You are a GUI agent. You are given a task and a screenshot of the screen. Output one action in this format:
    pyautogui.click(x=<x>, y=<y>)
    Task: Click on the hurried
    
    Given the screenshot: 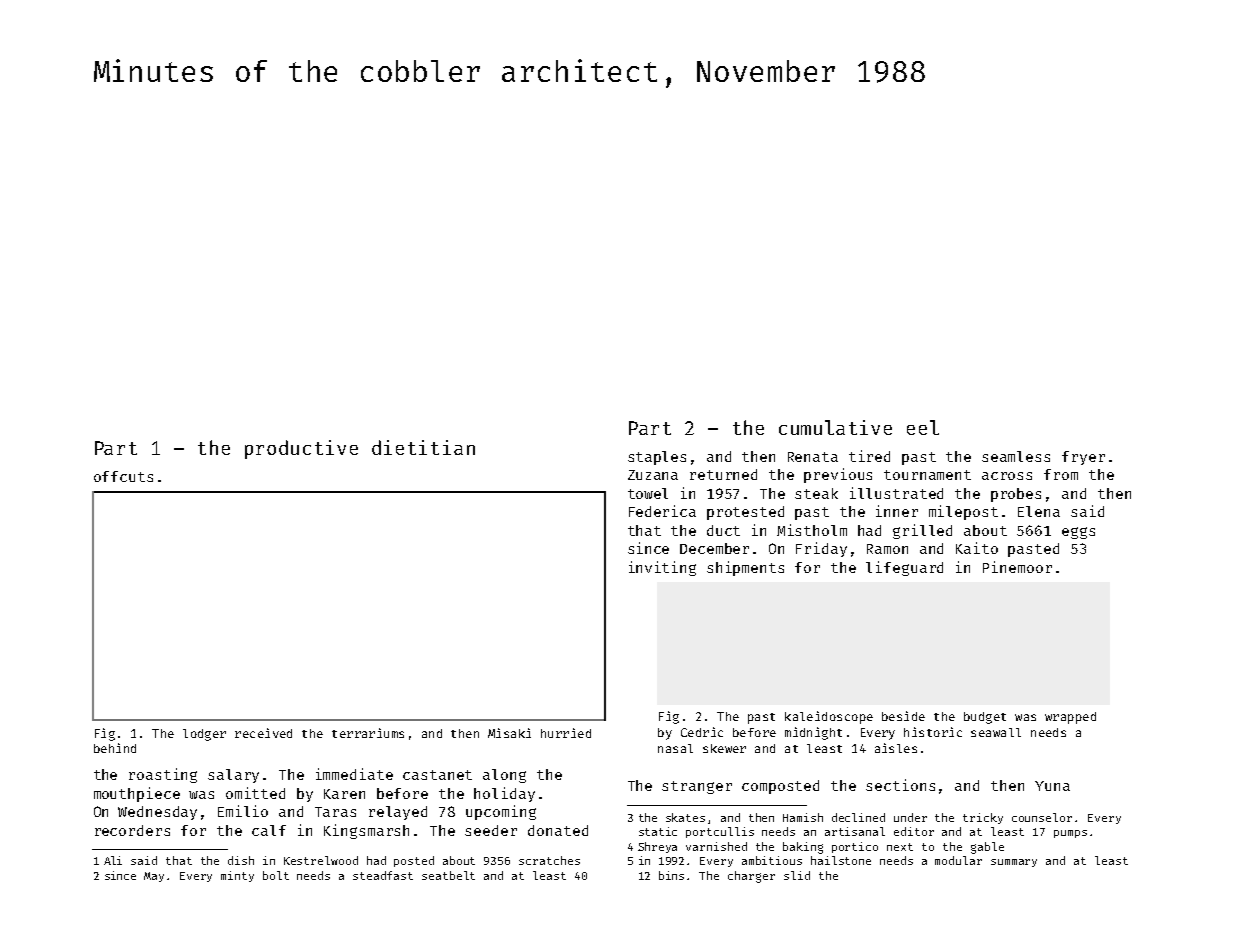 What is the action you would take?
    pyautogui.click(x=566, y=733)
